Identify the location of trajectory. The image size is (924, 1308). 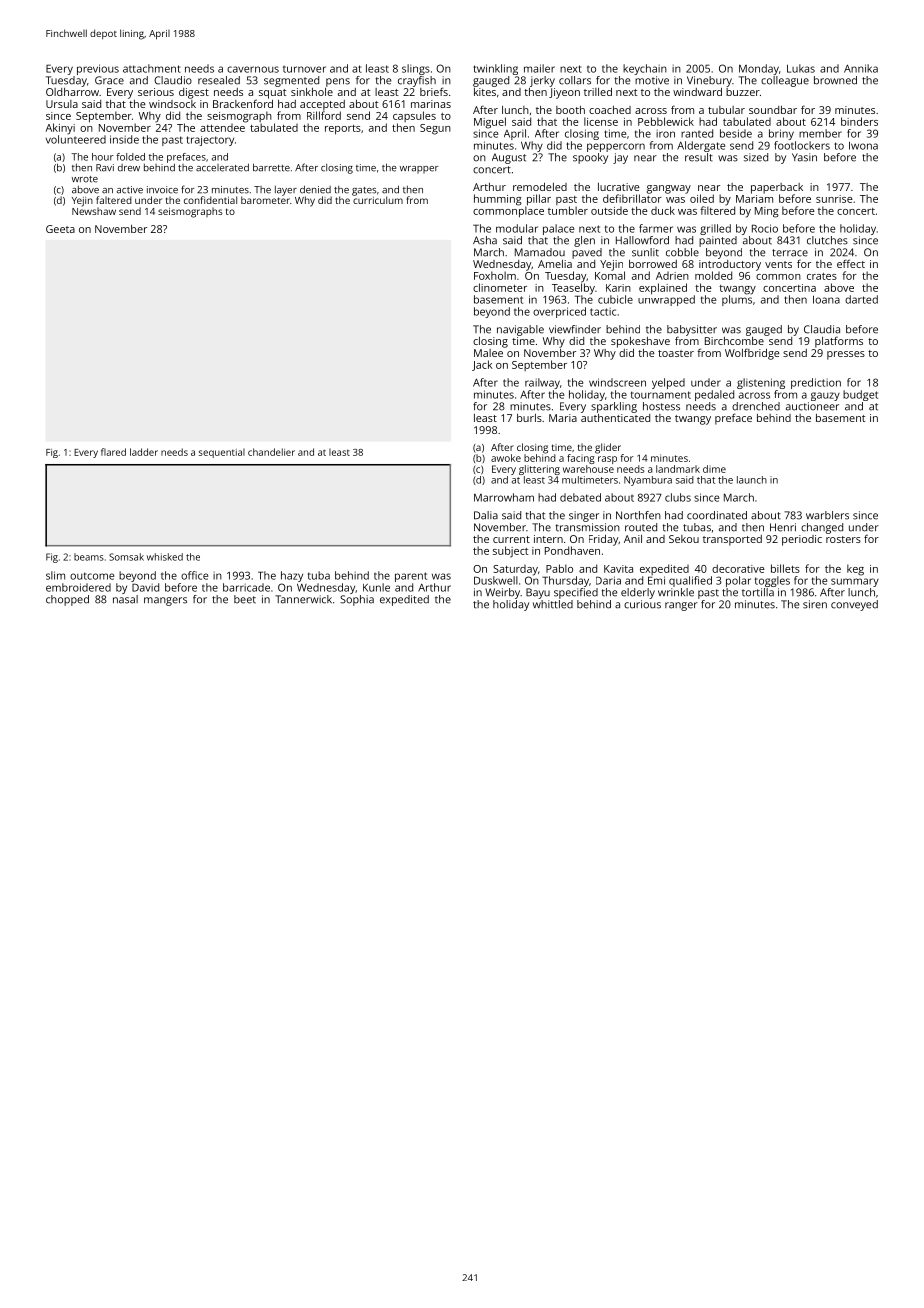
(210, 141).
